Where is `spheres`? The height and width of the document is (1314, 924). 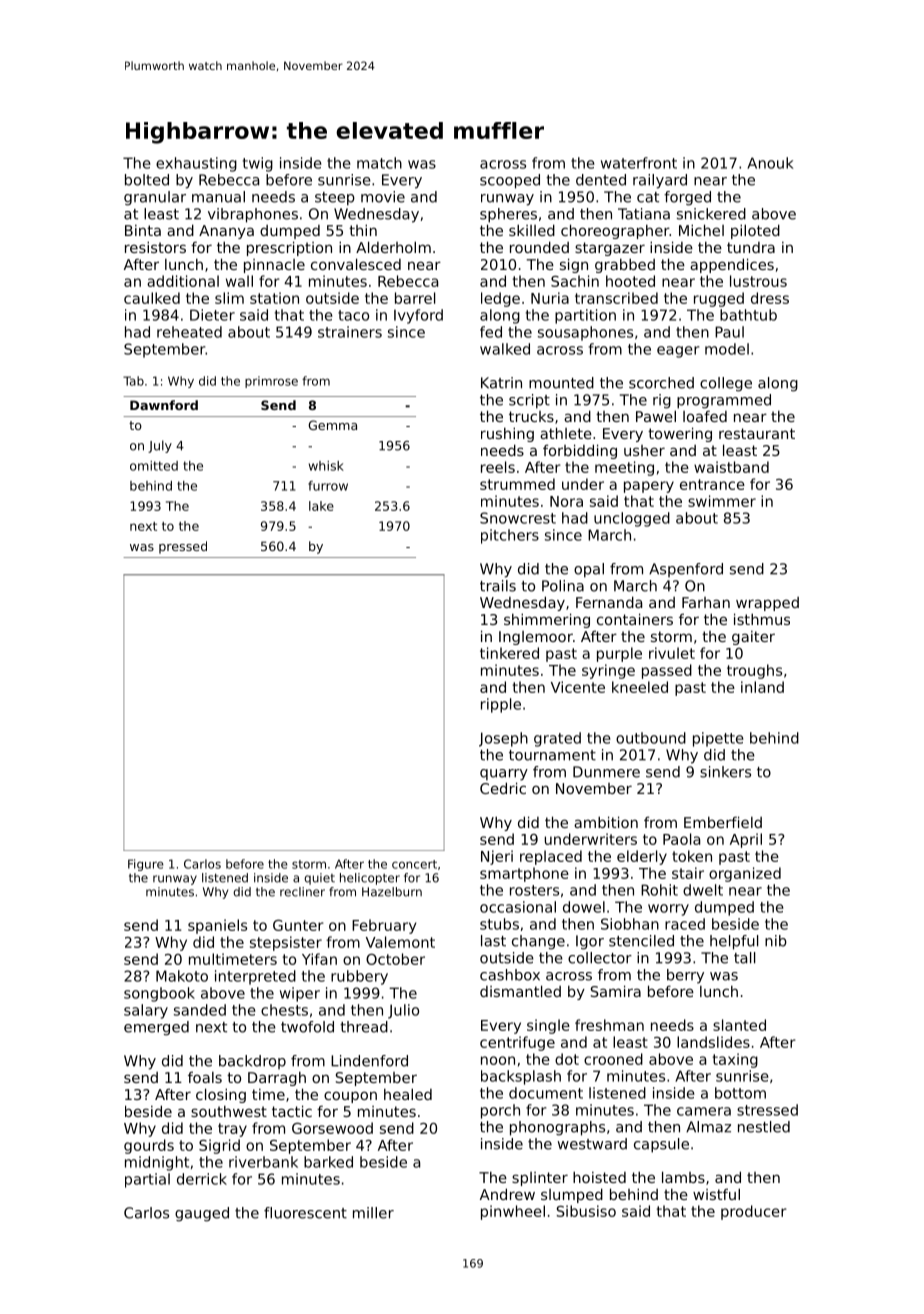 spheres is located at coordinates (508, 215).
